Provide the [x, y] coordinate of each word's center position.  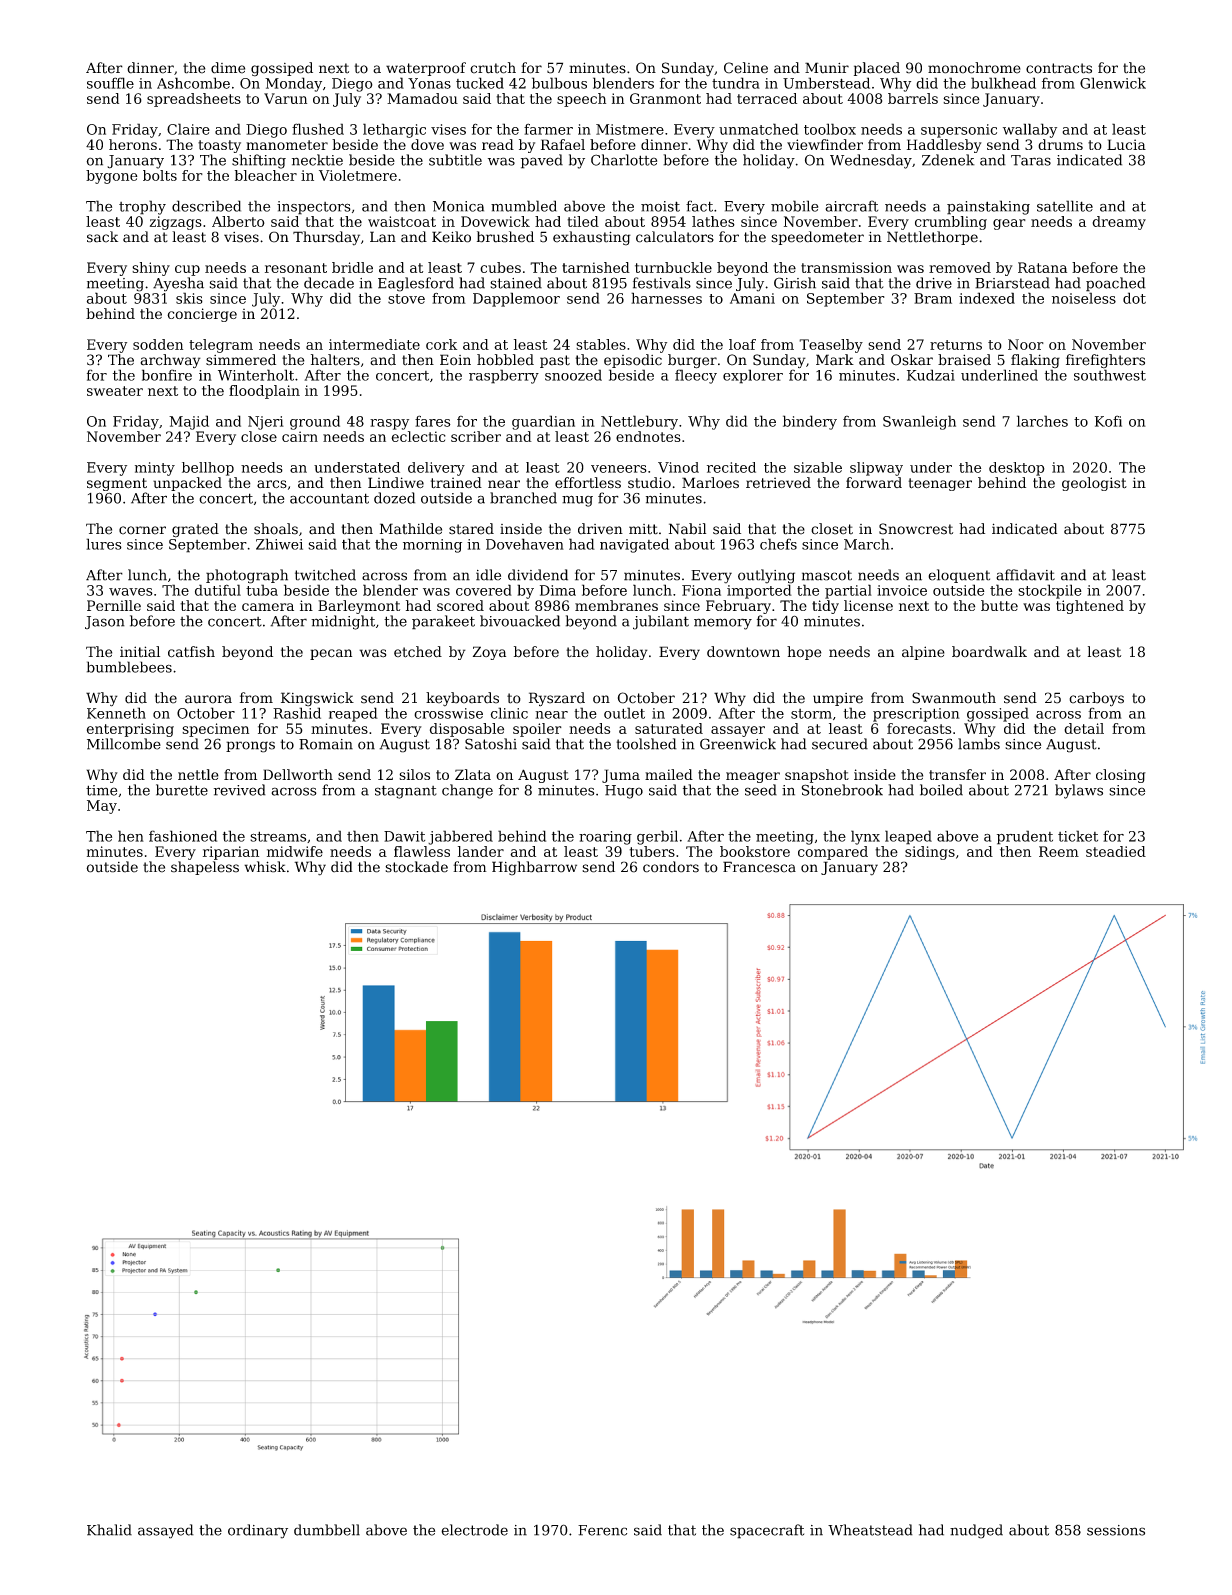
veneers [619, 469]
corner [142, 530]
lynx [865, 837]
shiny [151, 269]
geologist [1094, 484]
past [555, 361]
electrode [474, 1530]
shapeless [205, 868]
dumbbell [327, 1530]
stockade [416, 867]
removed [960, 267]
